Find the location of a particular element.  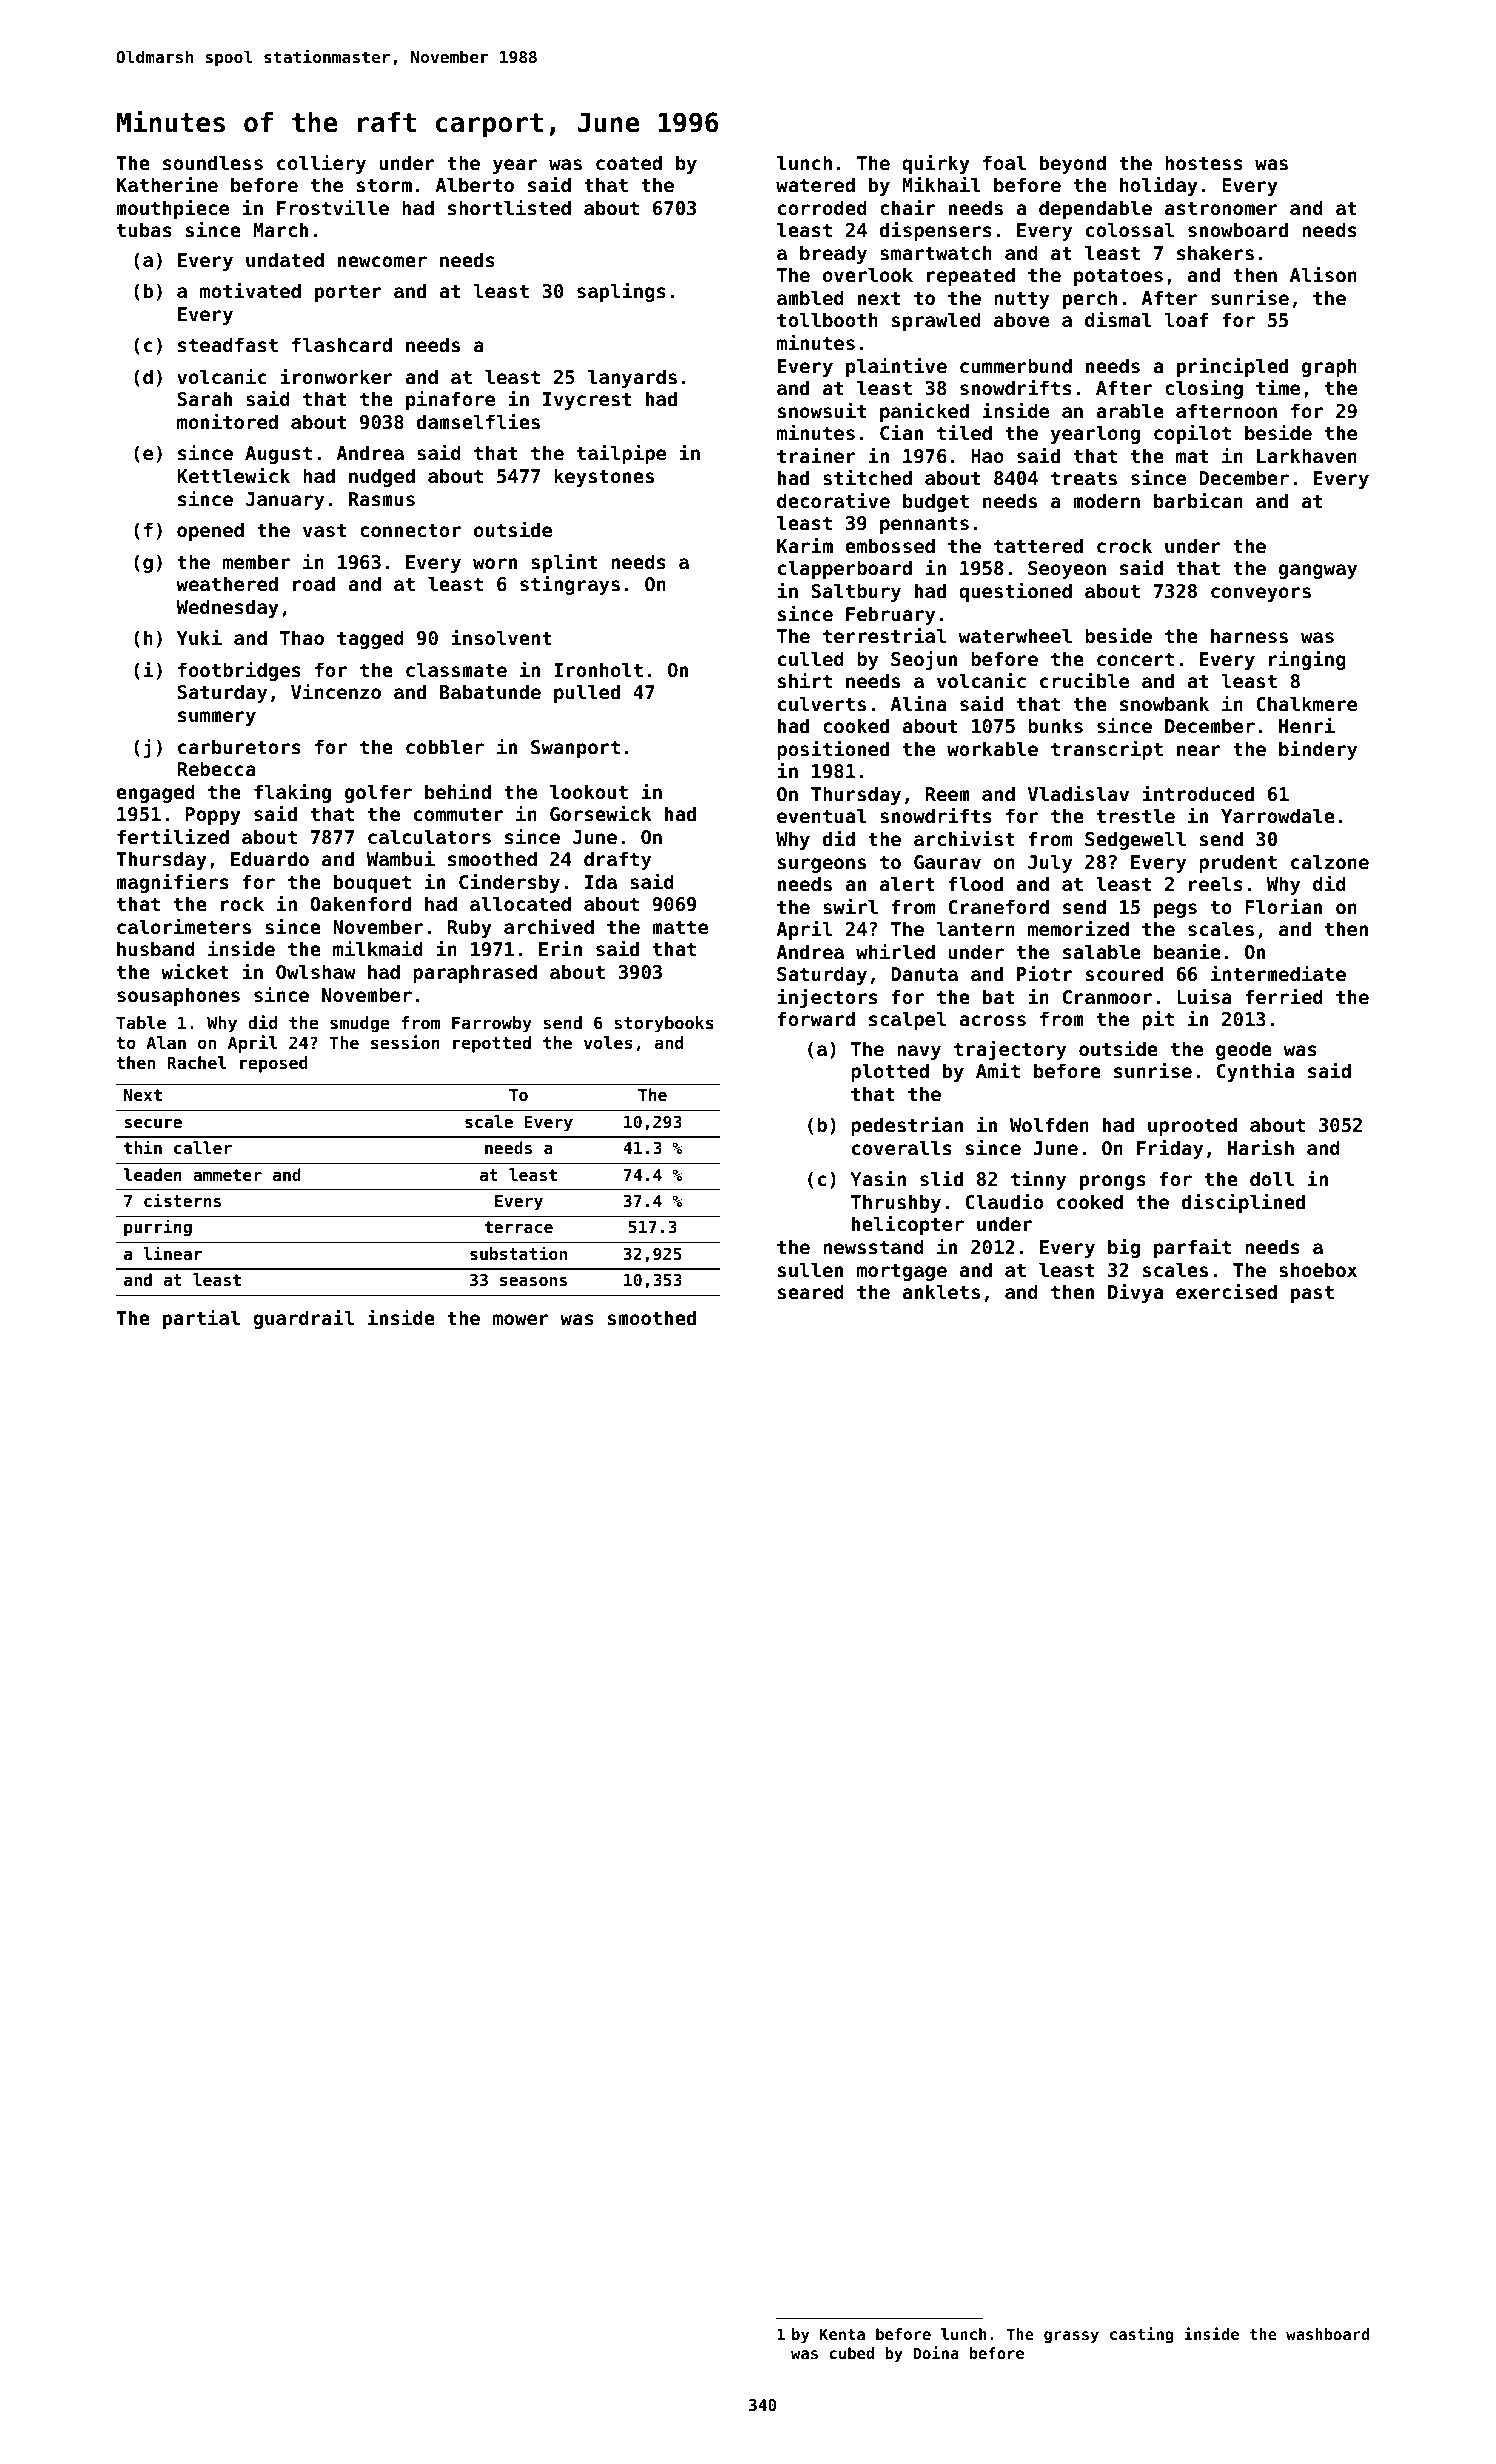

Friday is located at coordinates (1170, 1149).
